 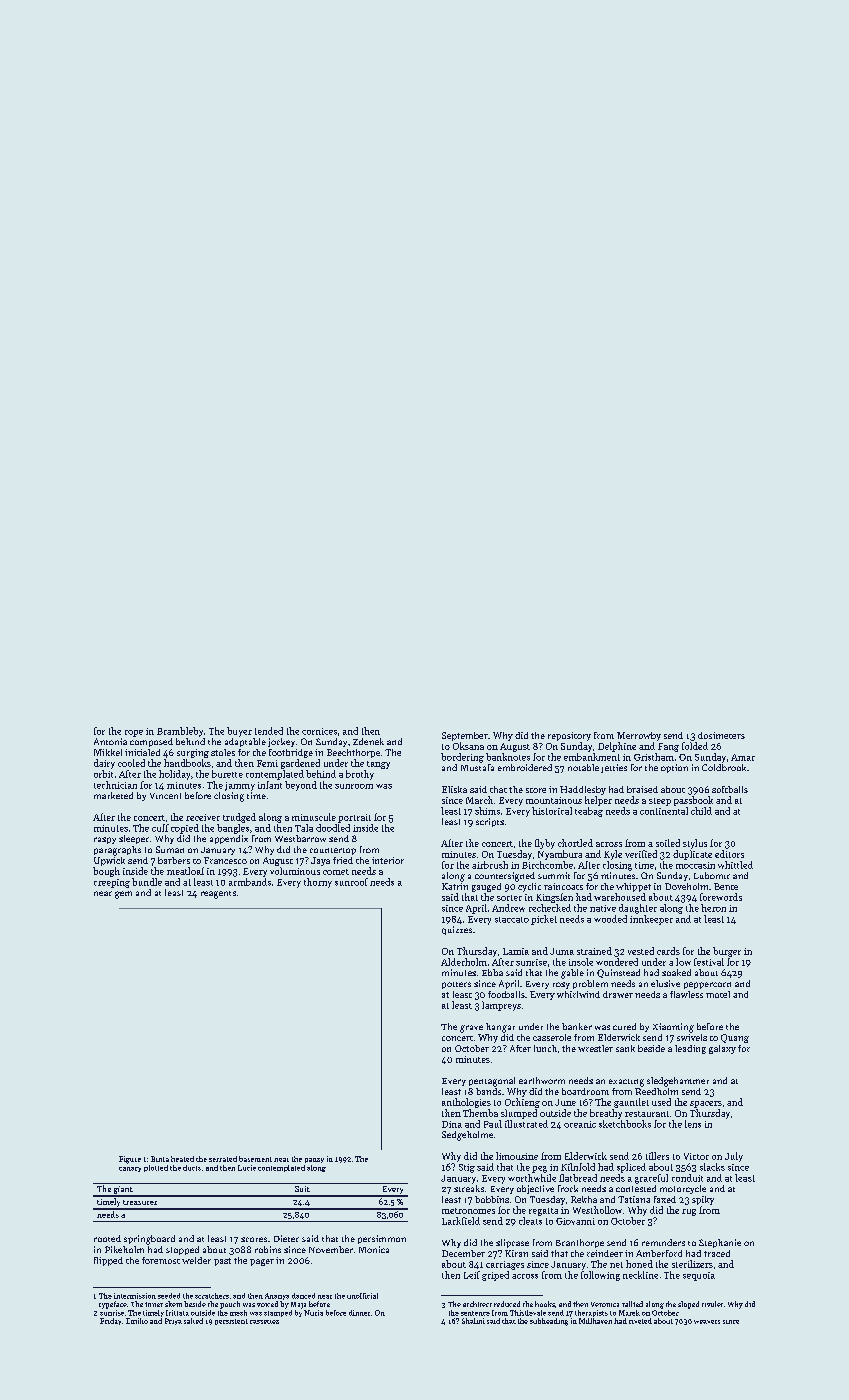 I want to click on portrait, so click(x=354, y=818).
